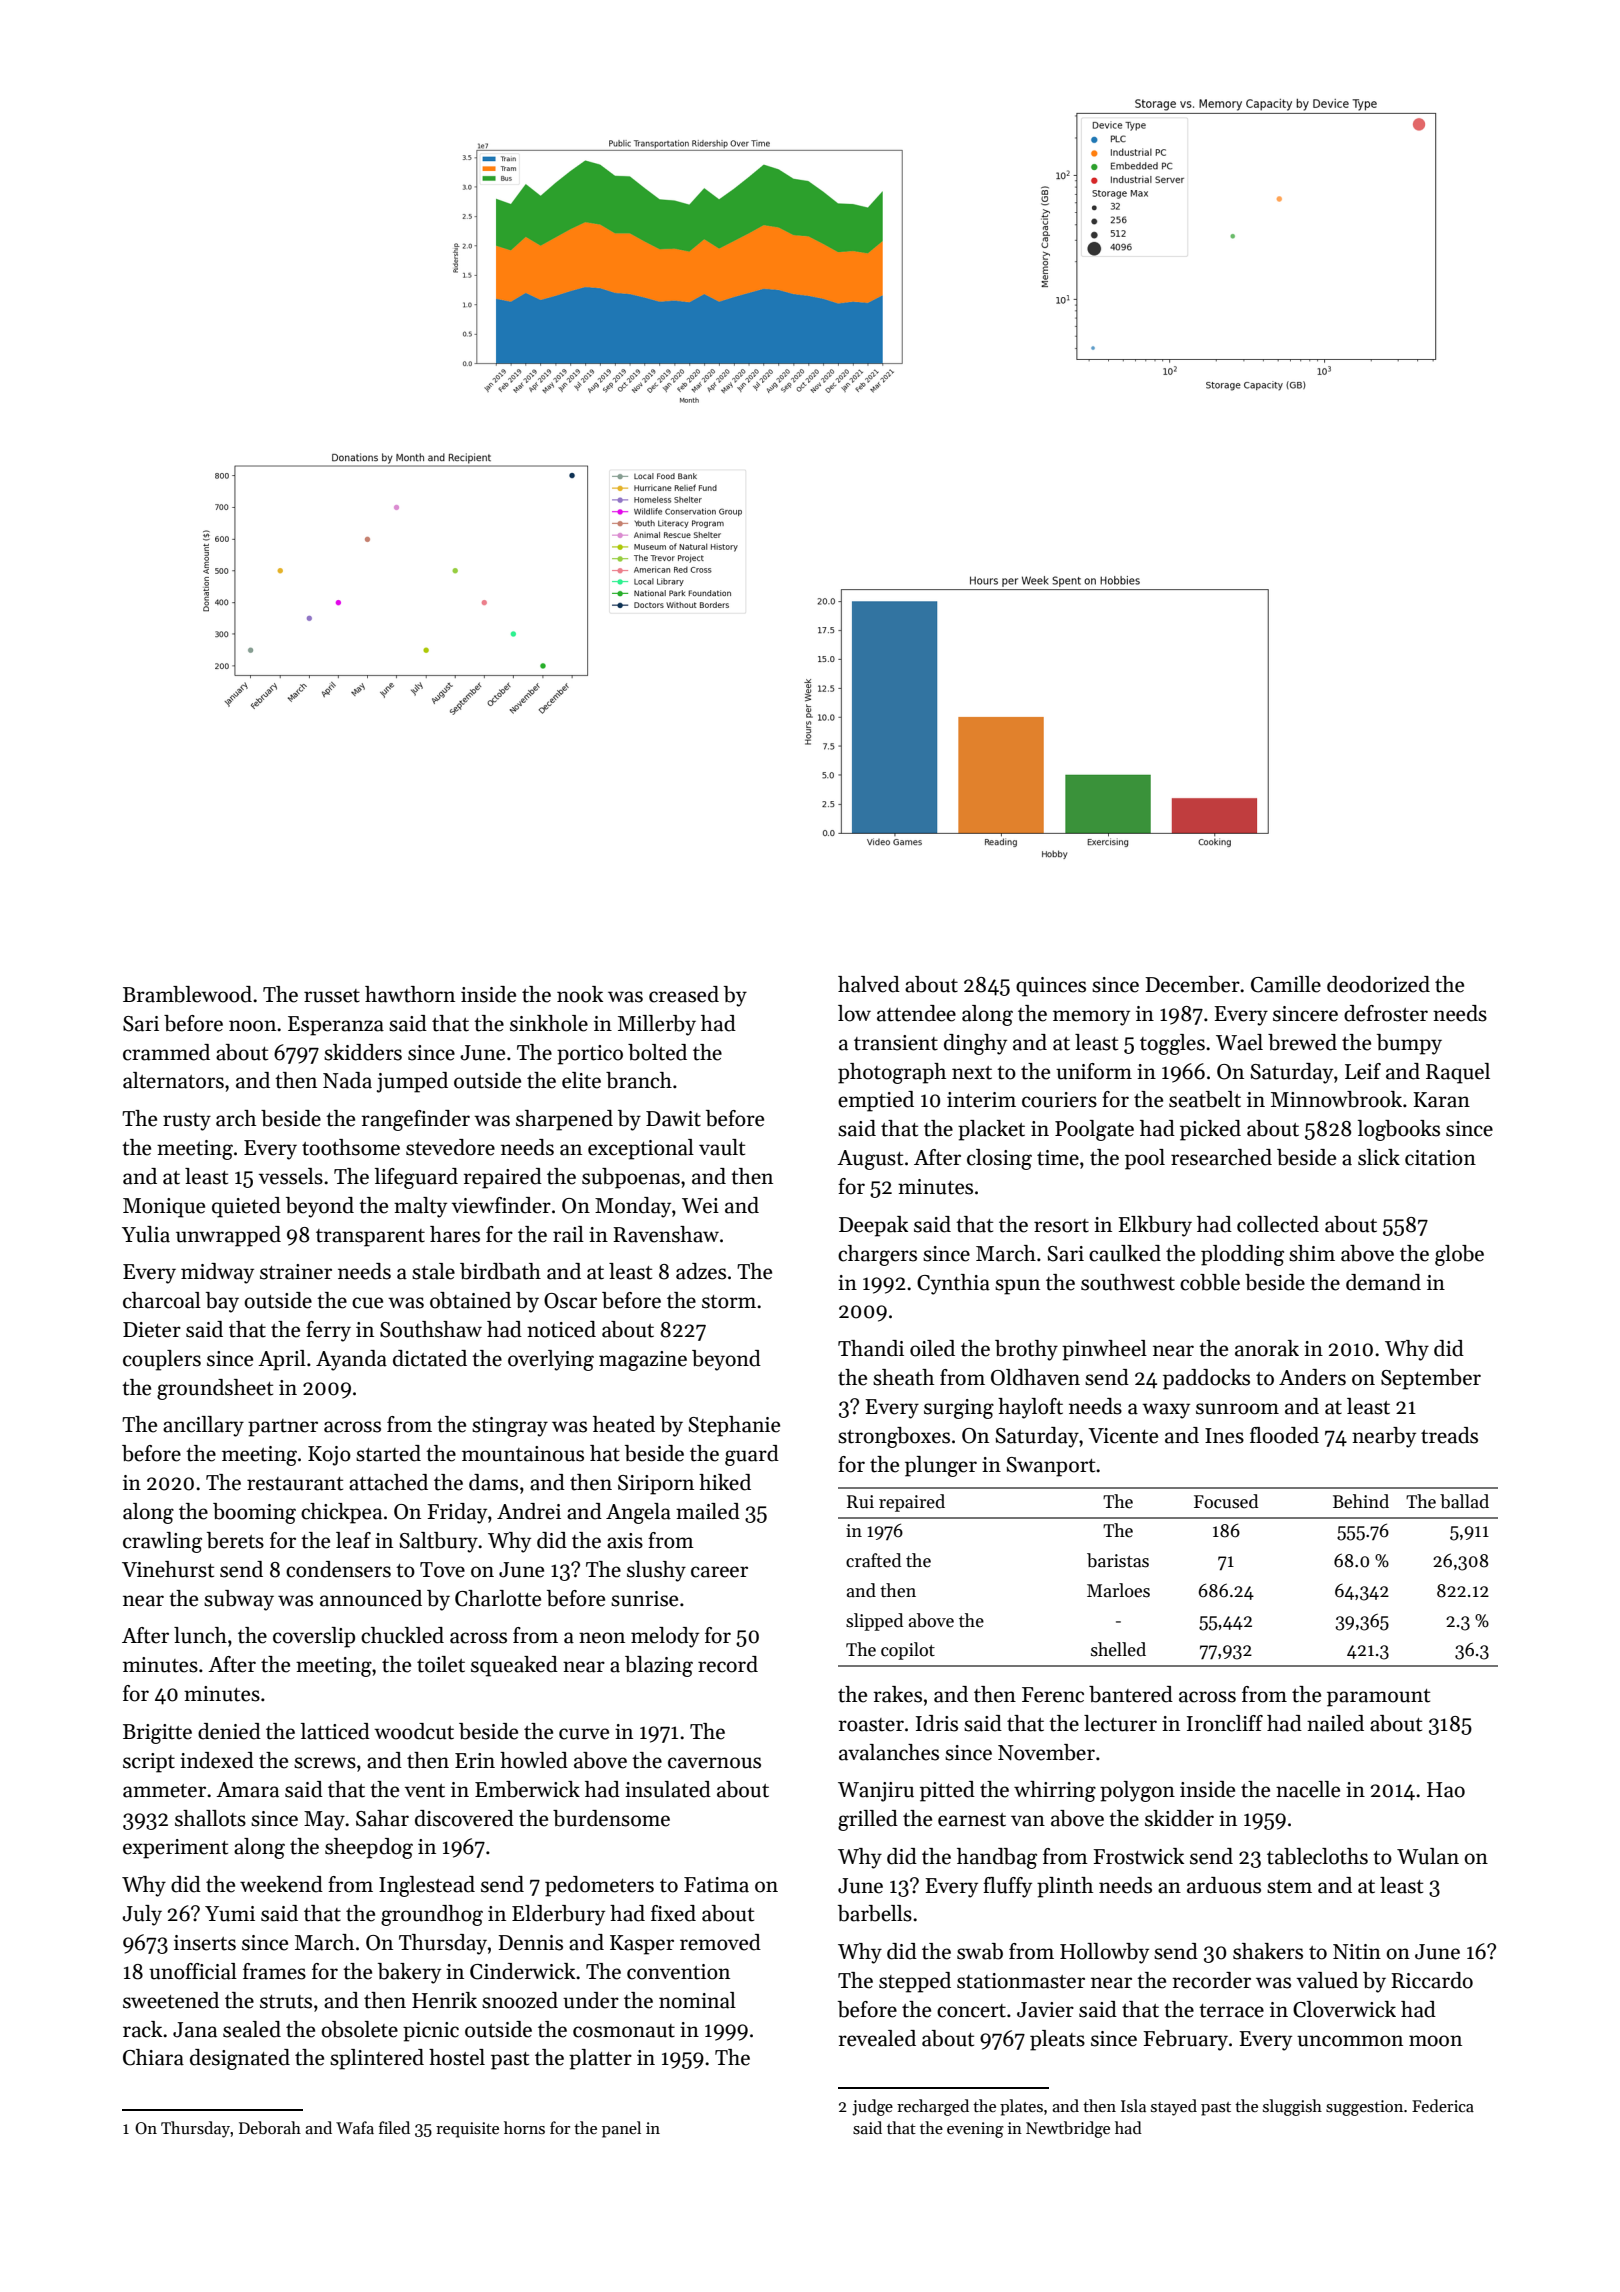  Describe the element at coordinates (1286, 984) in the document. I see `Camille` at that location.
